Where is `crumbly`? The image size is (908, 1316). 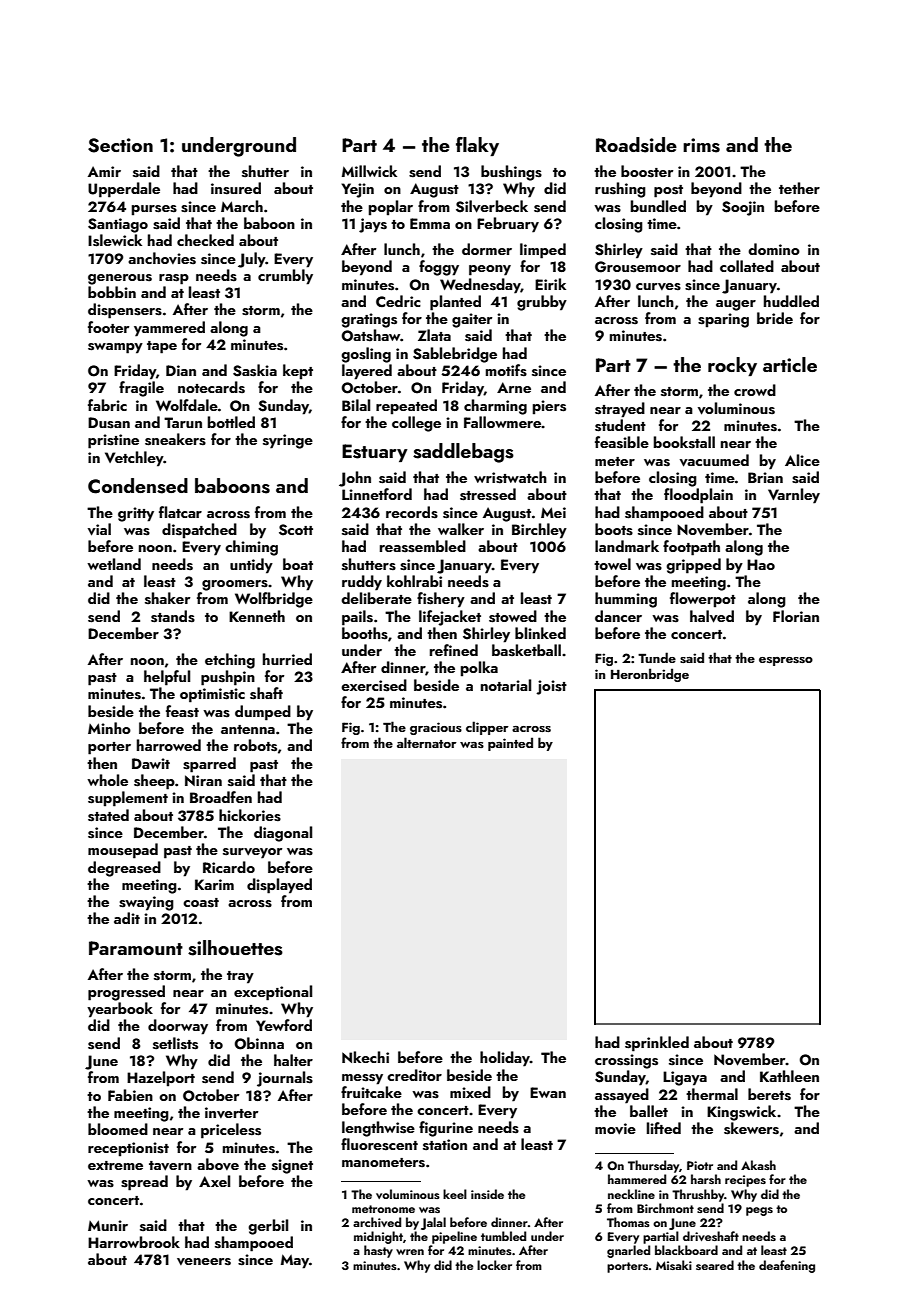 crumbly is located at coordinates (285, 277).
